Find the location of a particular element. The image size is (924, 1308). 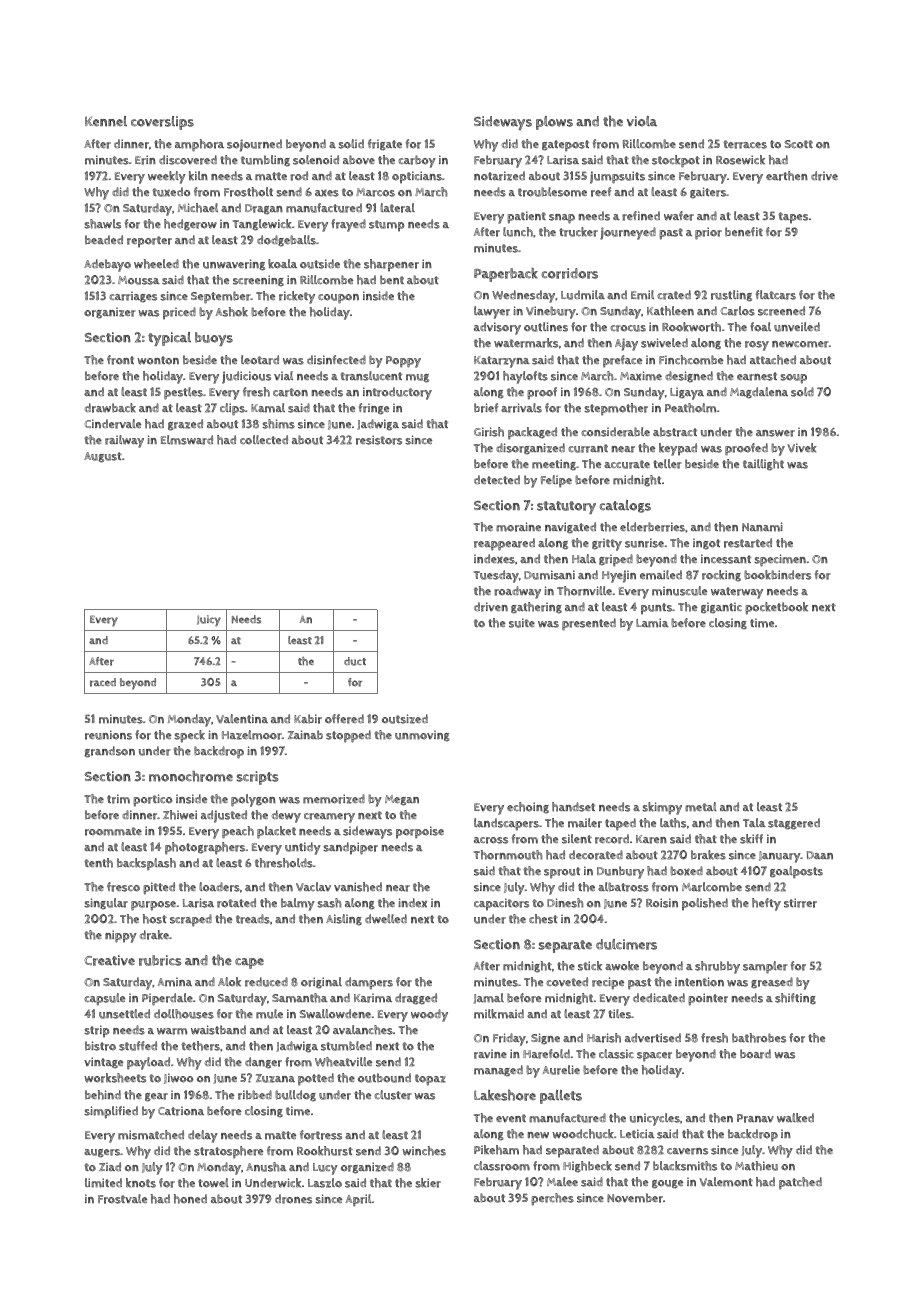

Vivek is located at coordinates (802, 448).
